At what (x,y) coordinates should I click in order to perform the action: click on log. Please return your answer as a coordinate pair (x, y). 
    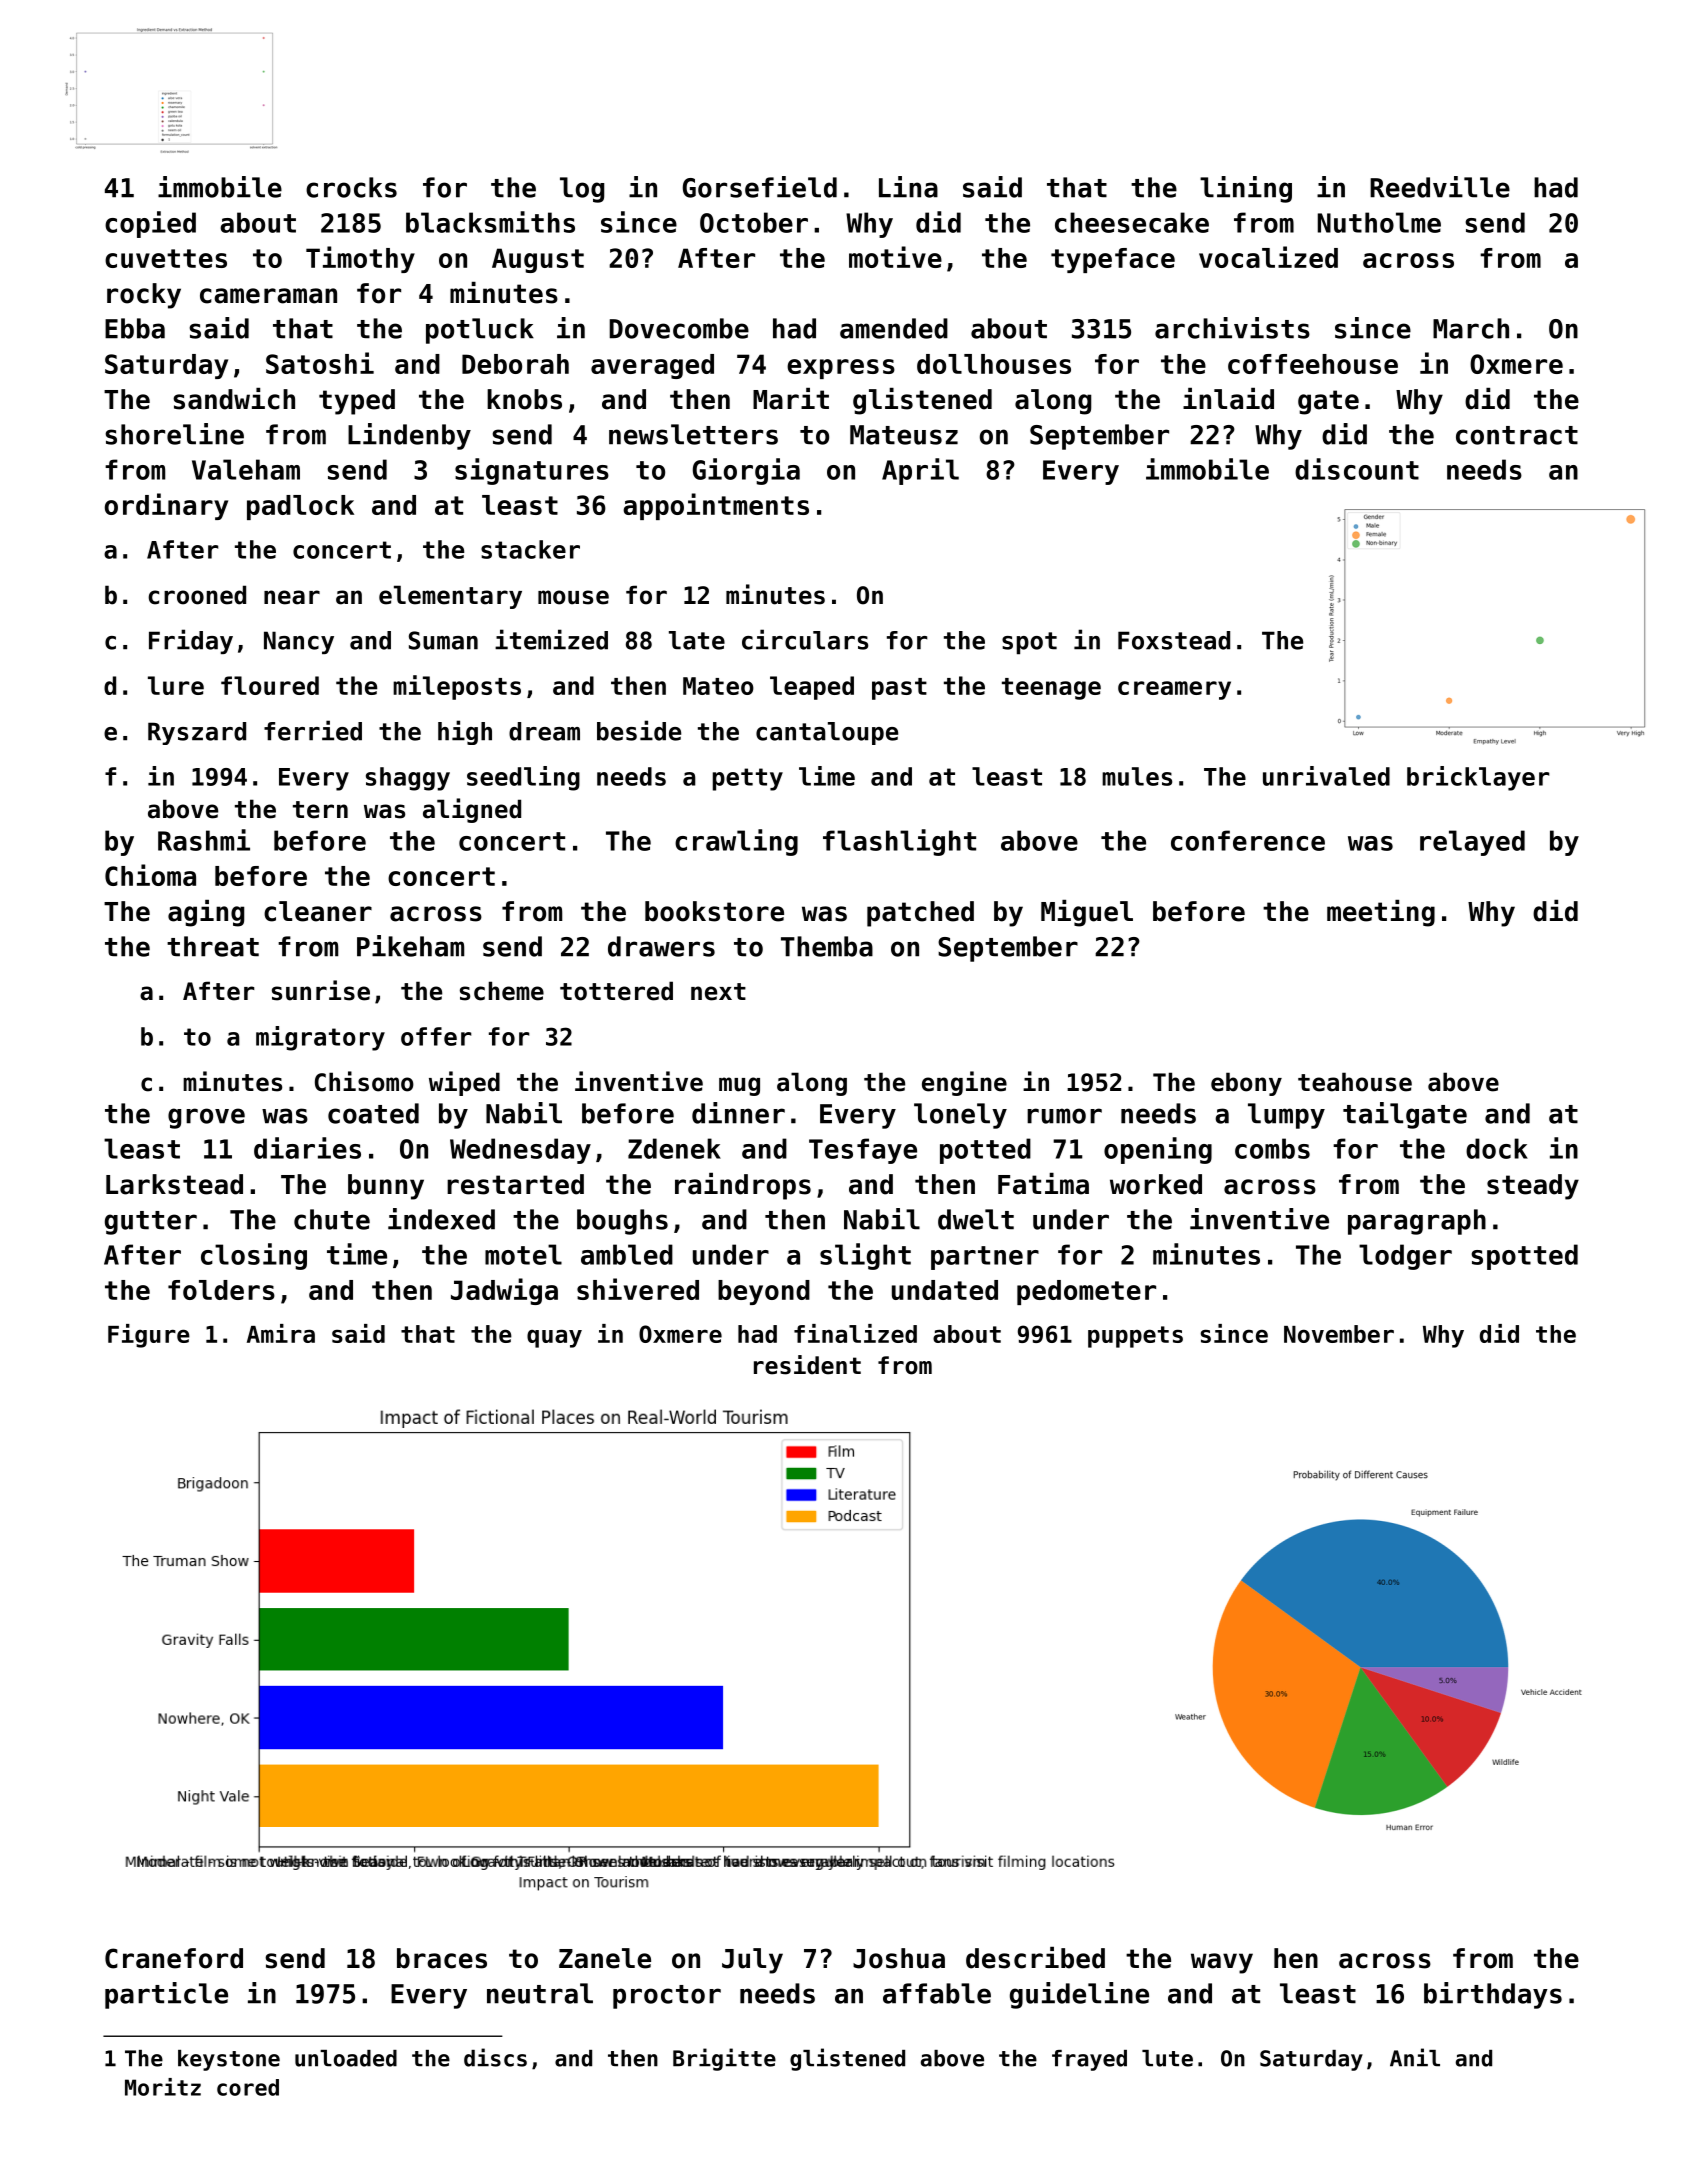
    Looking at the image, I should click on (582, 190).
